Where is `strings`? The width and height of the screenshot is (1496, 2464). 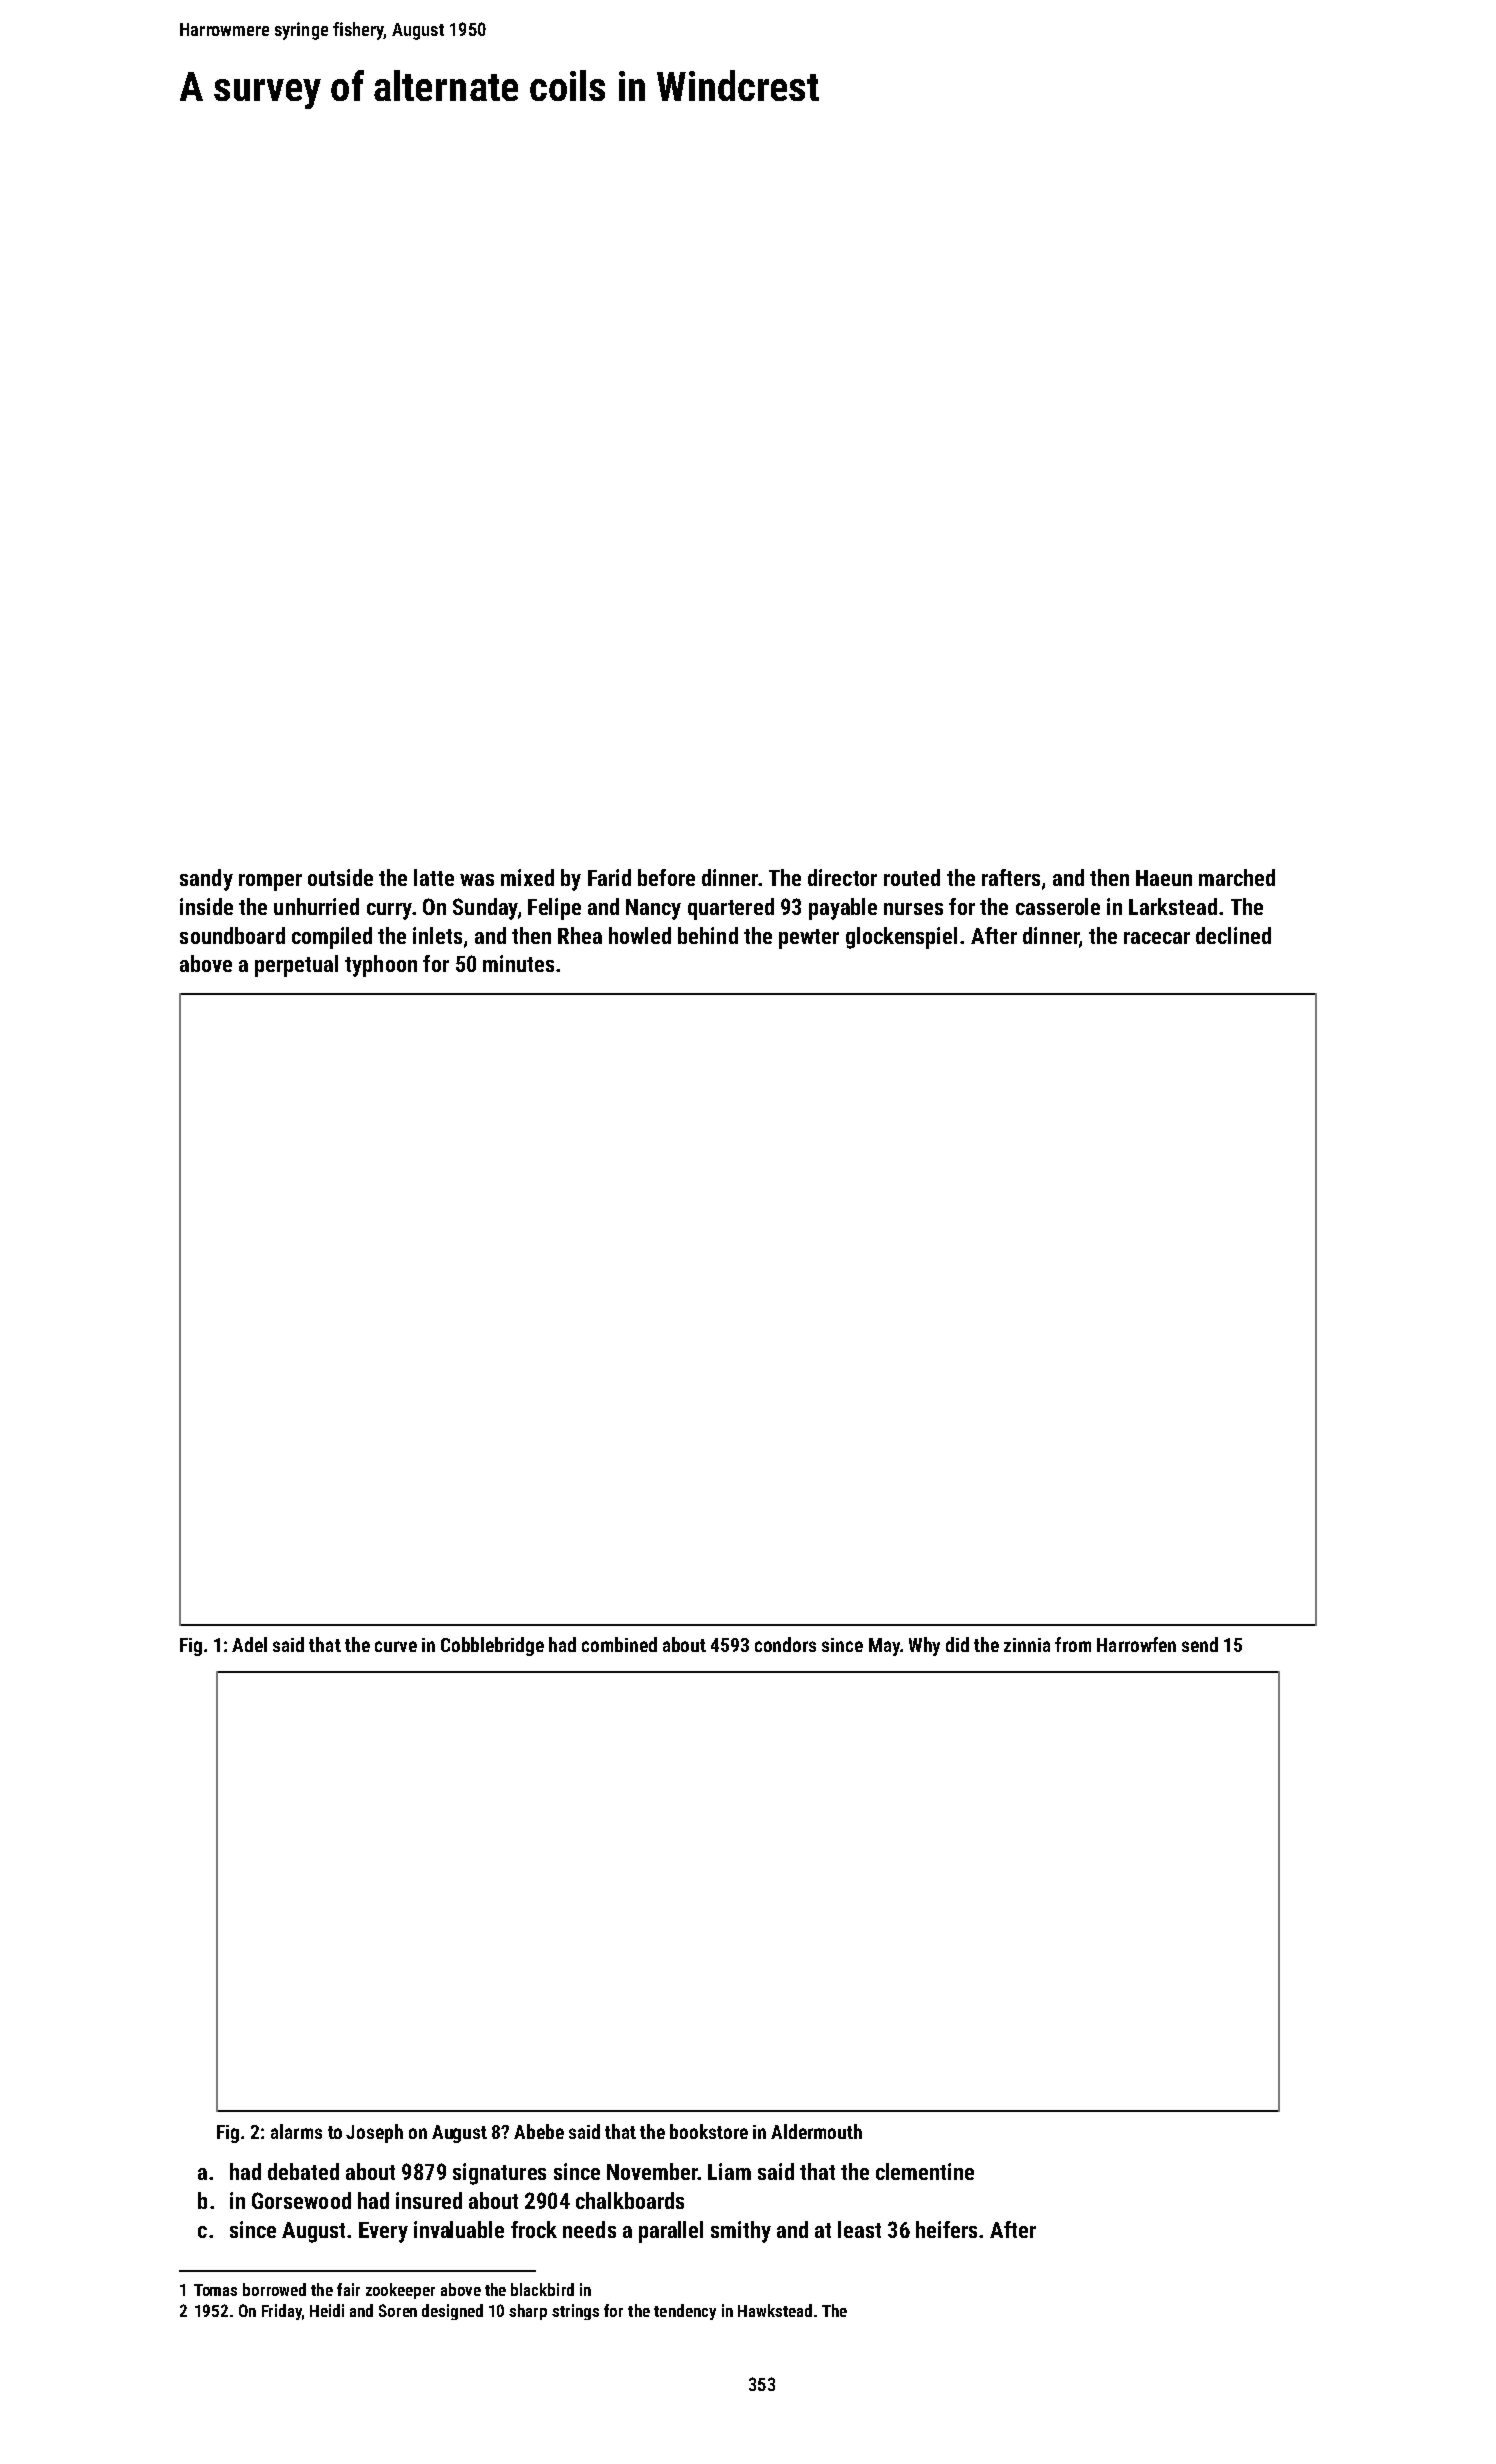
strings is located at coordinates (575, 2312).
